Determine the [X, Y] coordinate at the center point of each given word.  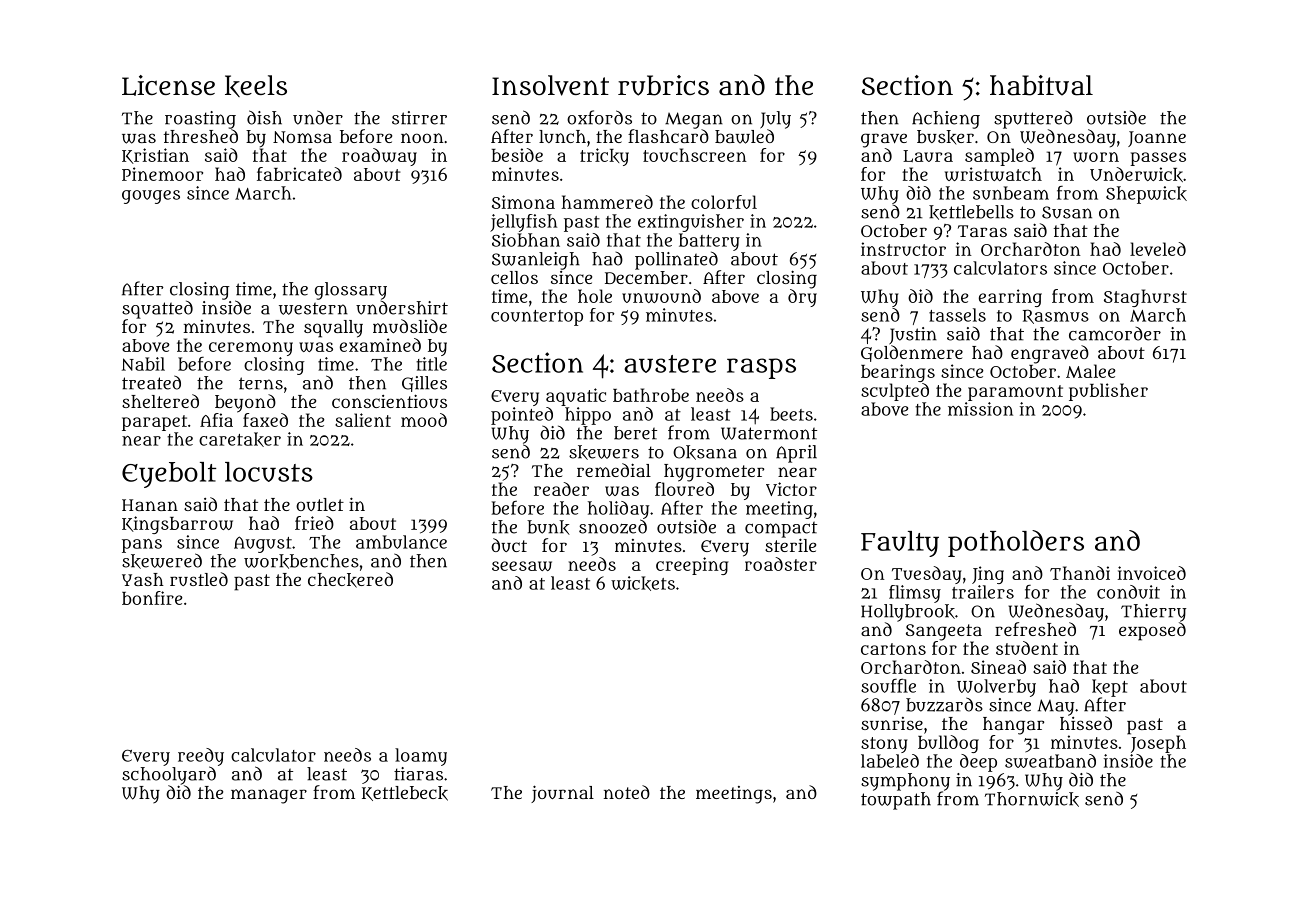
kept [1110, 688]
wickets [643, 583]
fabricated [299, 174]
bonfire [152, 598]
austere [670, 364]
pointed [522, 416]
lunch [562, 136]
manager [269, 796]
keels [256, 86]
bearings [898, 373]
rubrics [663, 85]
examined [380, 345]
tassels [957, 315]
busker [945, 137]
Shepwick [1146, 195]
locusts [269, 472]
